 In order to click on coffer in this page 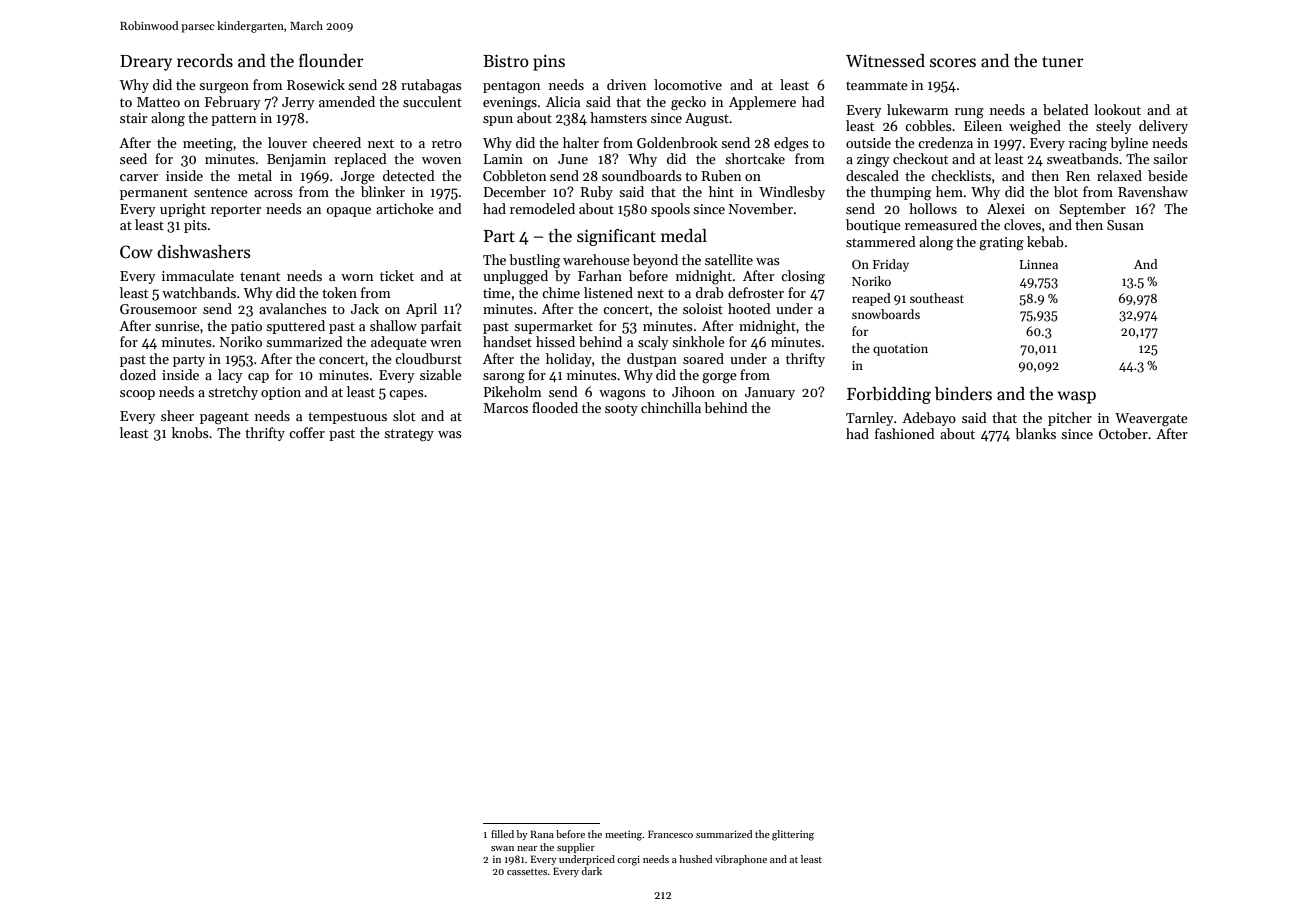, I will do `click(307, 432)`.
